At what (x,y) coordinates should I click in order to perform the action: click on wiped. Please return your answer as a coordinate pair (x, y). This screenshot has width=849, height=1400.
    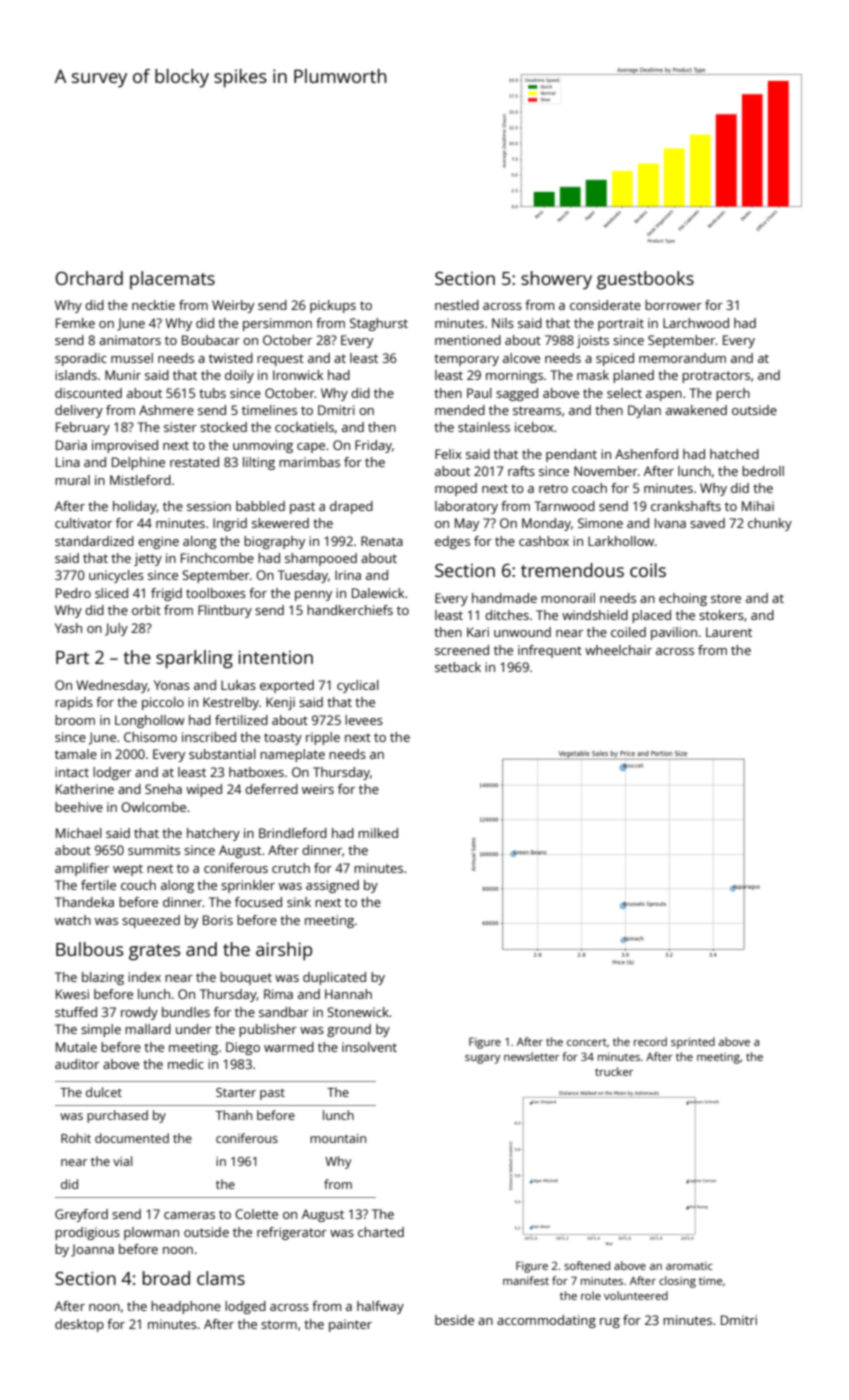
    Looking at the image, I should click on (204, 790).
